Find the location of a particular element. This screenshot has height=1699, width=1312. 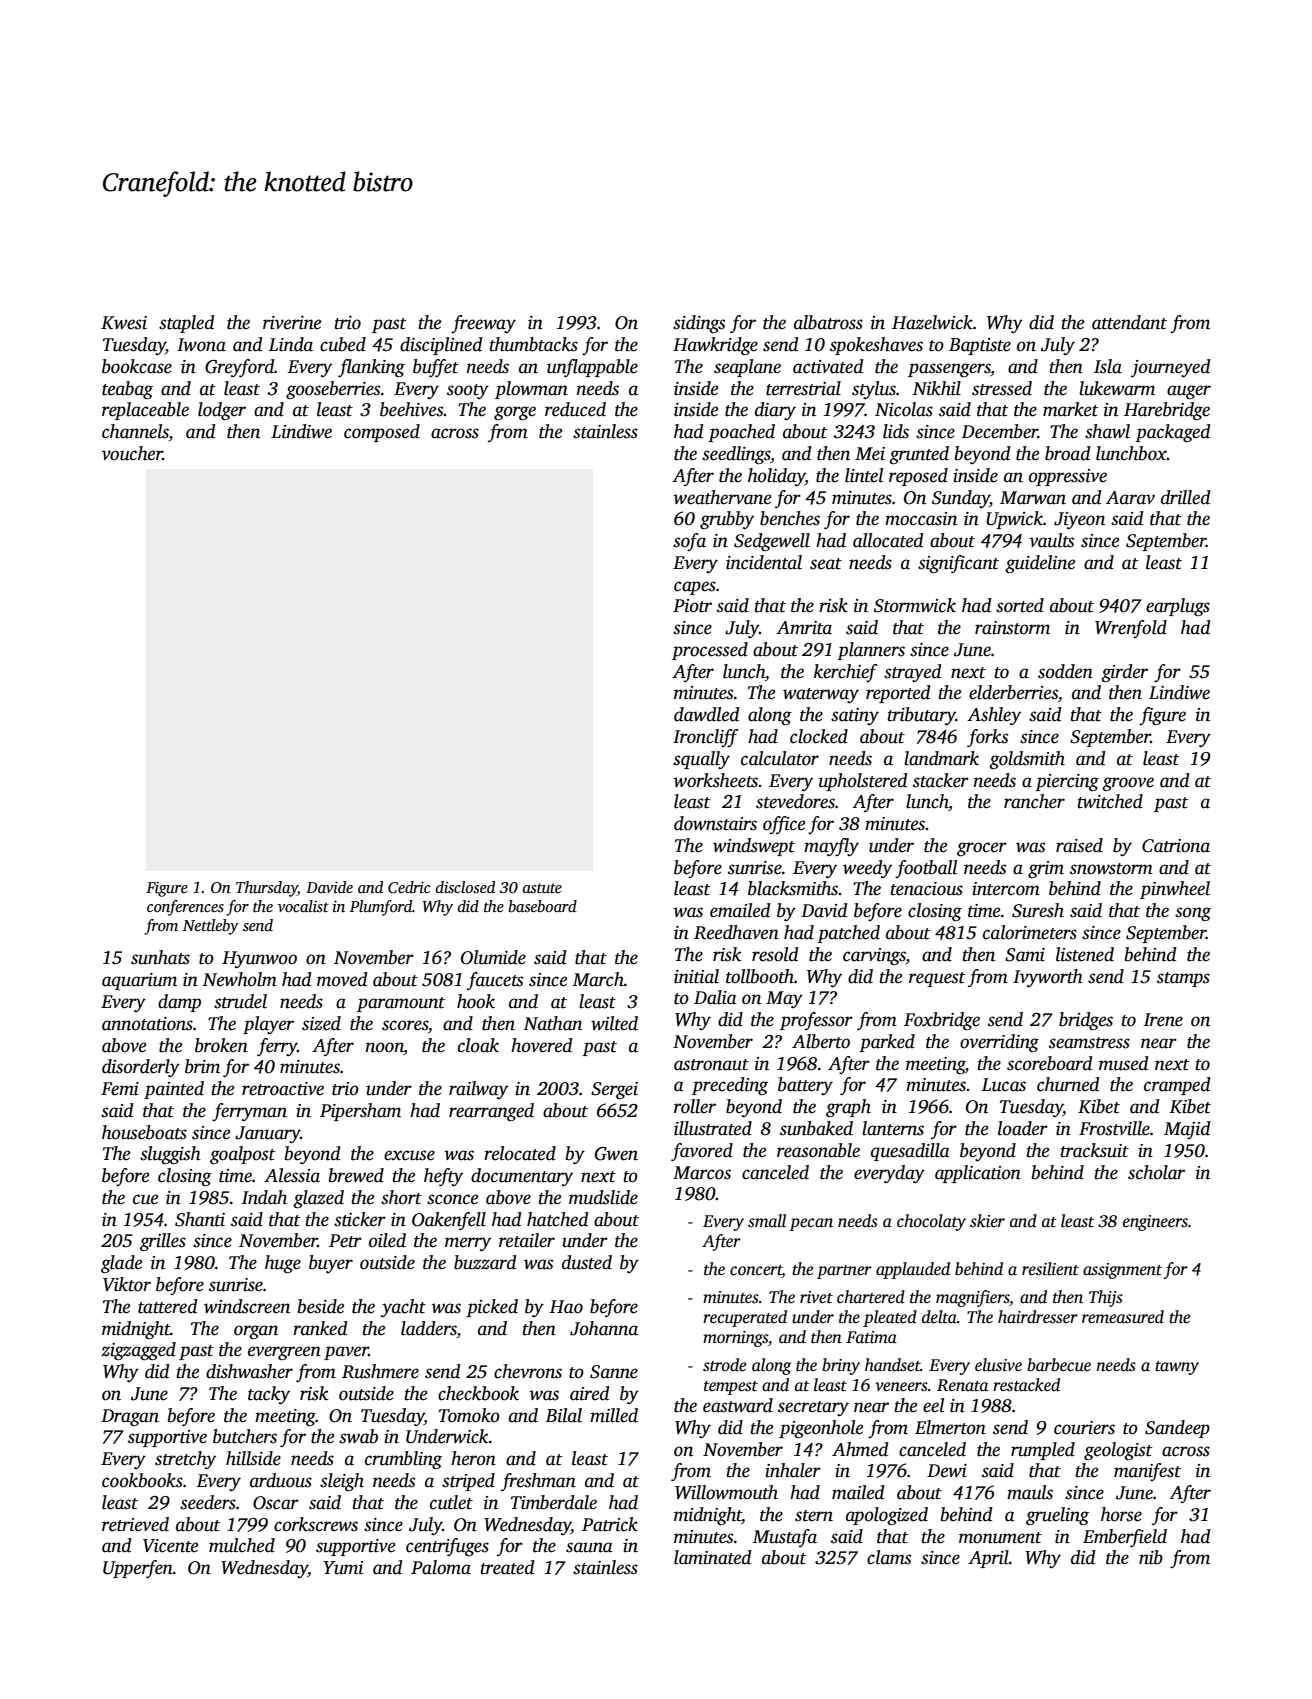

voucher is located at coordinates (132, 453).
